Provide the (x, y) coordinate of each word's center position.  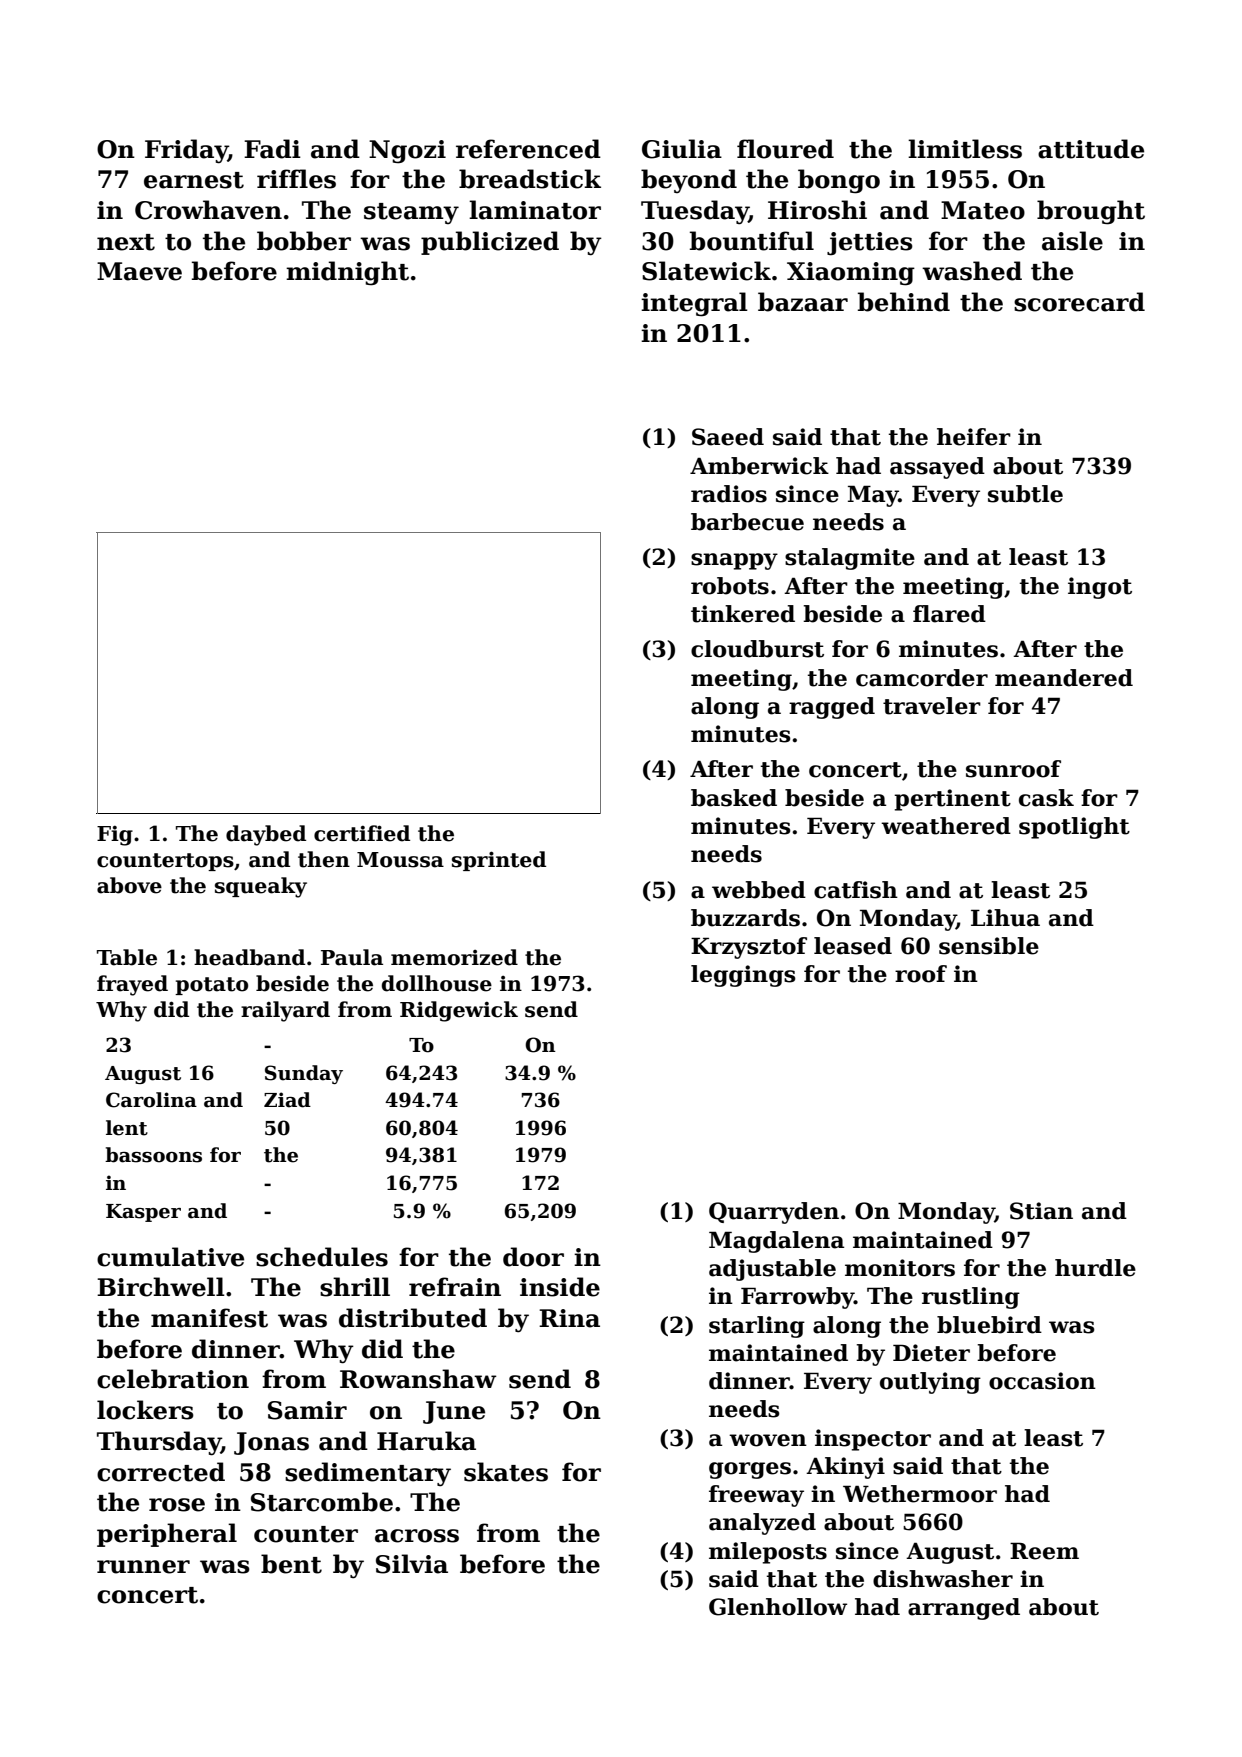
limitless (965, 149)
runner (143, 1567)
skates (506, 1472)
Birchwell (161, 1287)
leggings (743, 976)
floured (785, 149)
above (129, 885)
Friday (186, 151)
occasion (1042, 1381)
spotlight (1074, 828)
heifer (974, 437)
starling (757, 1327)
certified (362, 833)
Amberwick (759, 466)
